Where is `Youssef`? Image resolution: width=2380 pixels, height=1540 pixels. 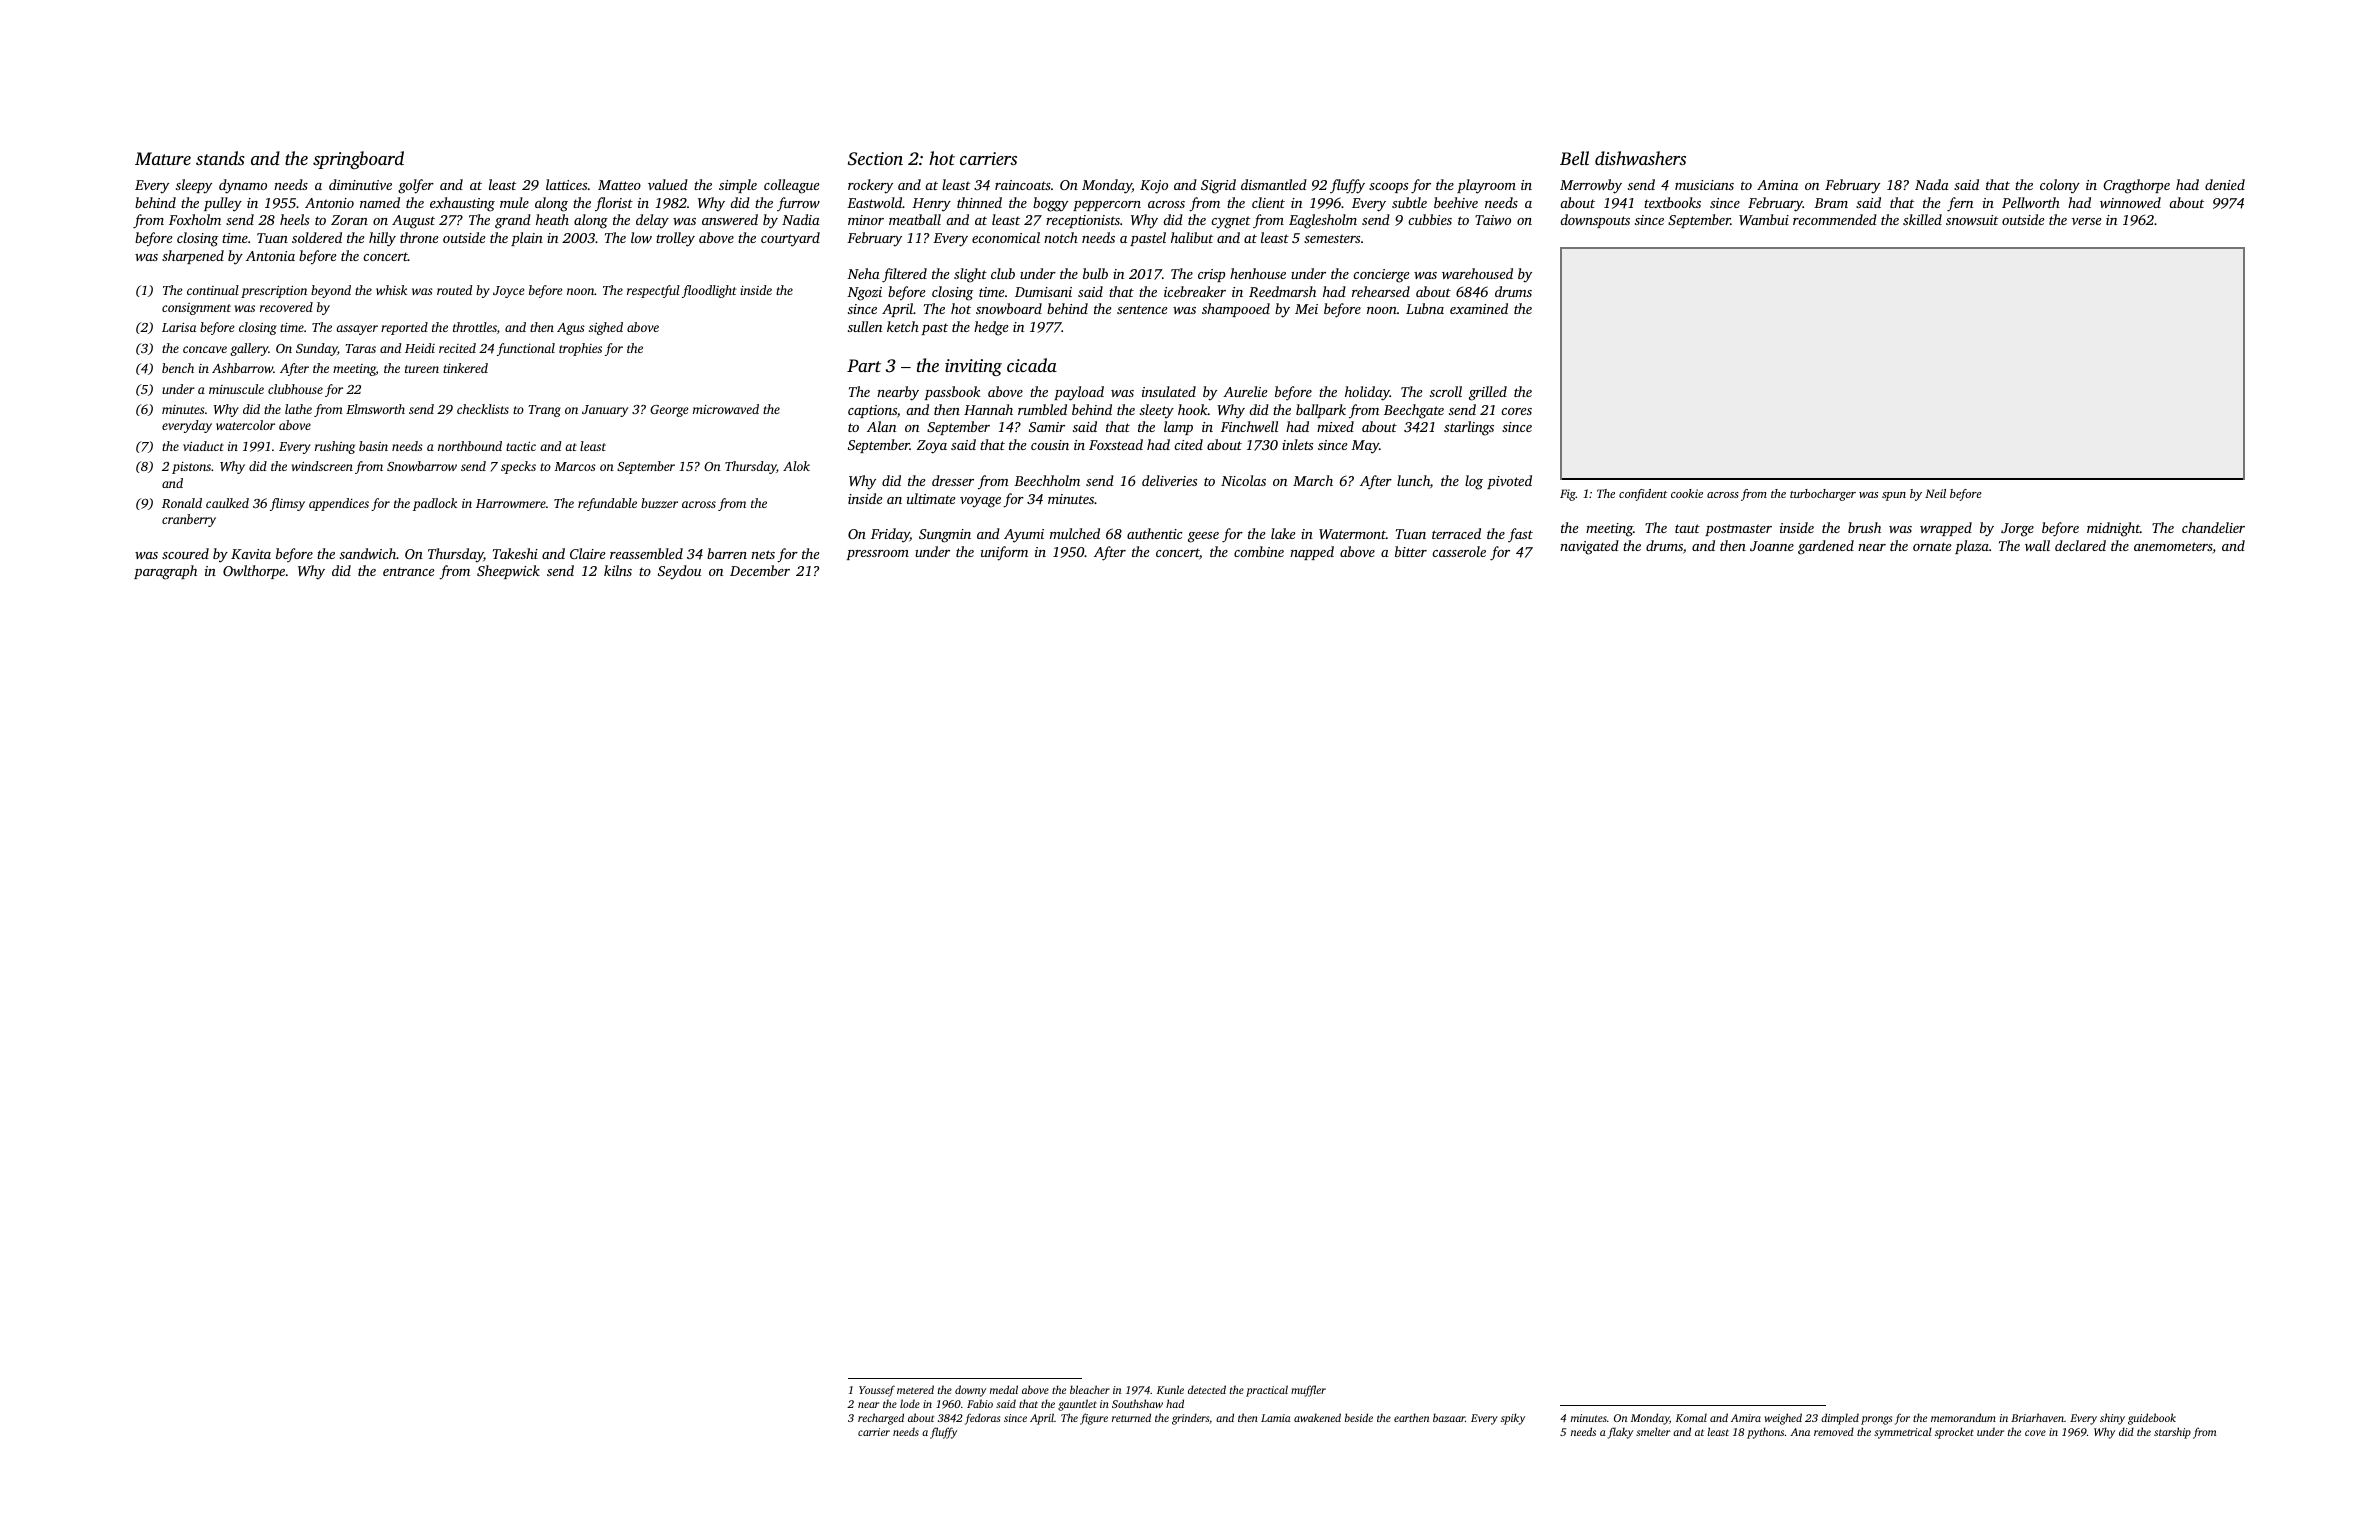 Youssef is located at coordinates (877, 1391).
